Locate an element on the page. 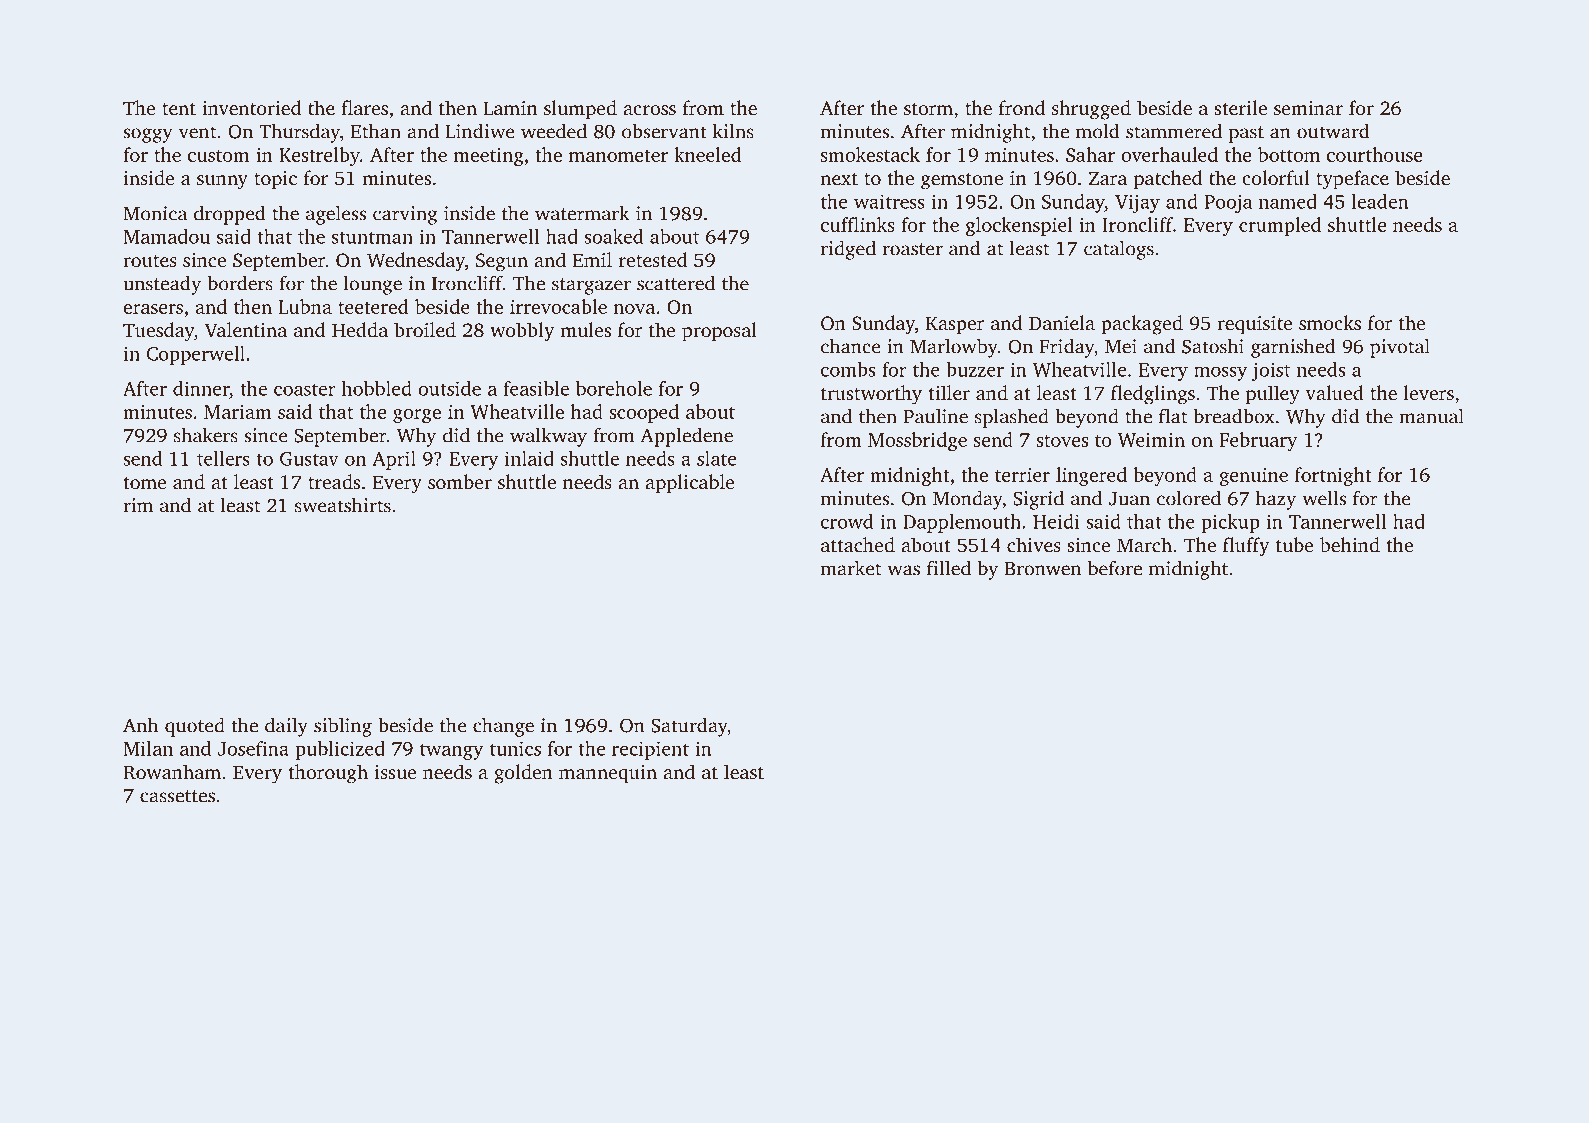 The width and height of the document is (1589, 1123). sweatshirts is located at coordinates (343, 505).
